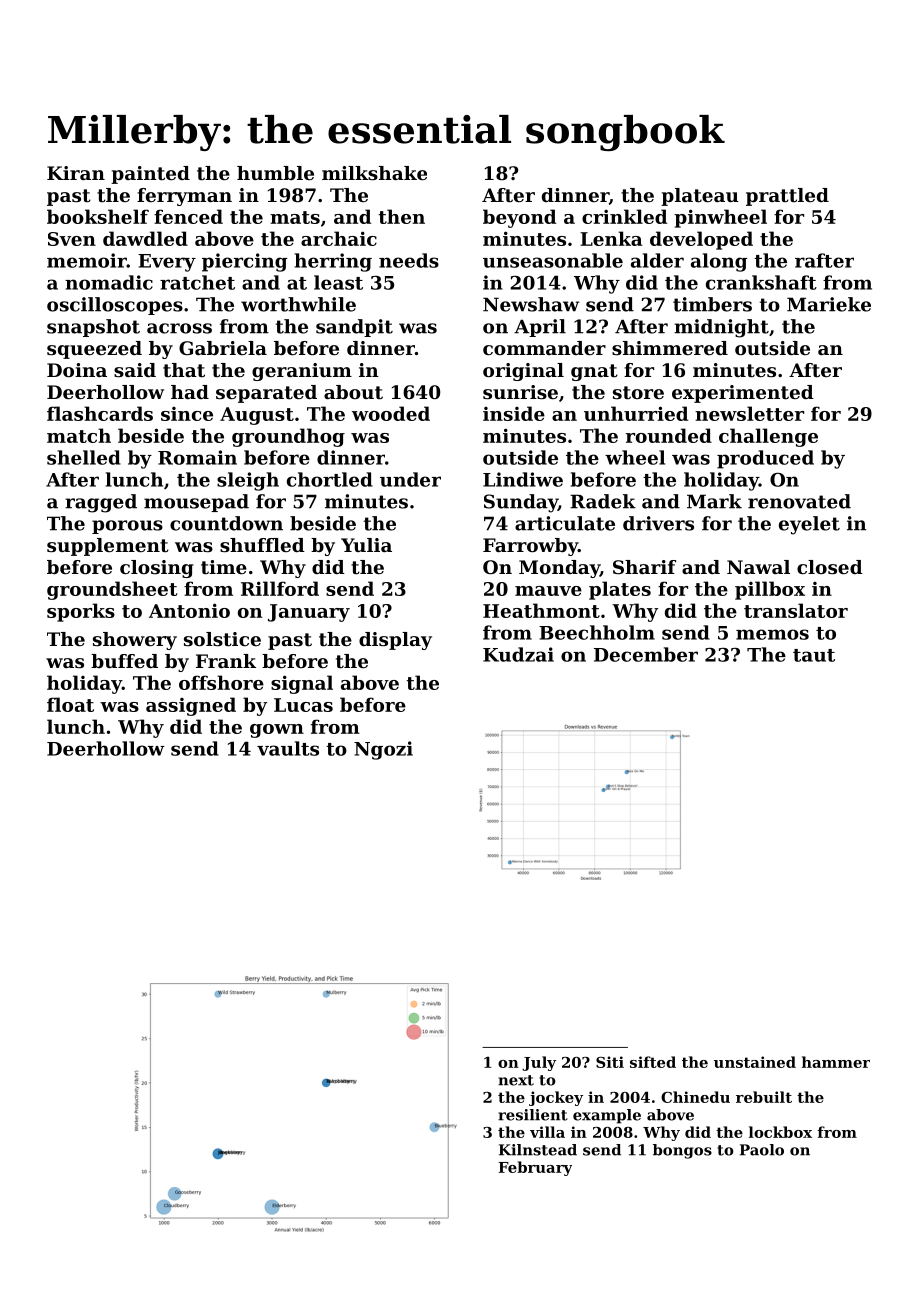 This document has height=1314, width=924. I want to click on plateau, so click(700, 197).
